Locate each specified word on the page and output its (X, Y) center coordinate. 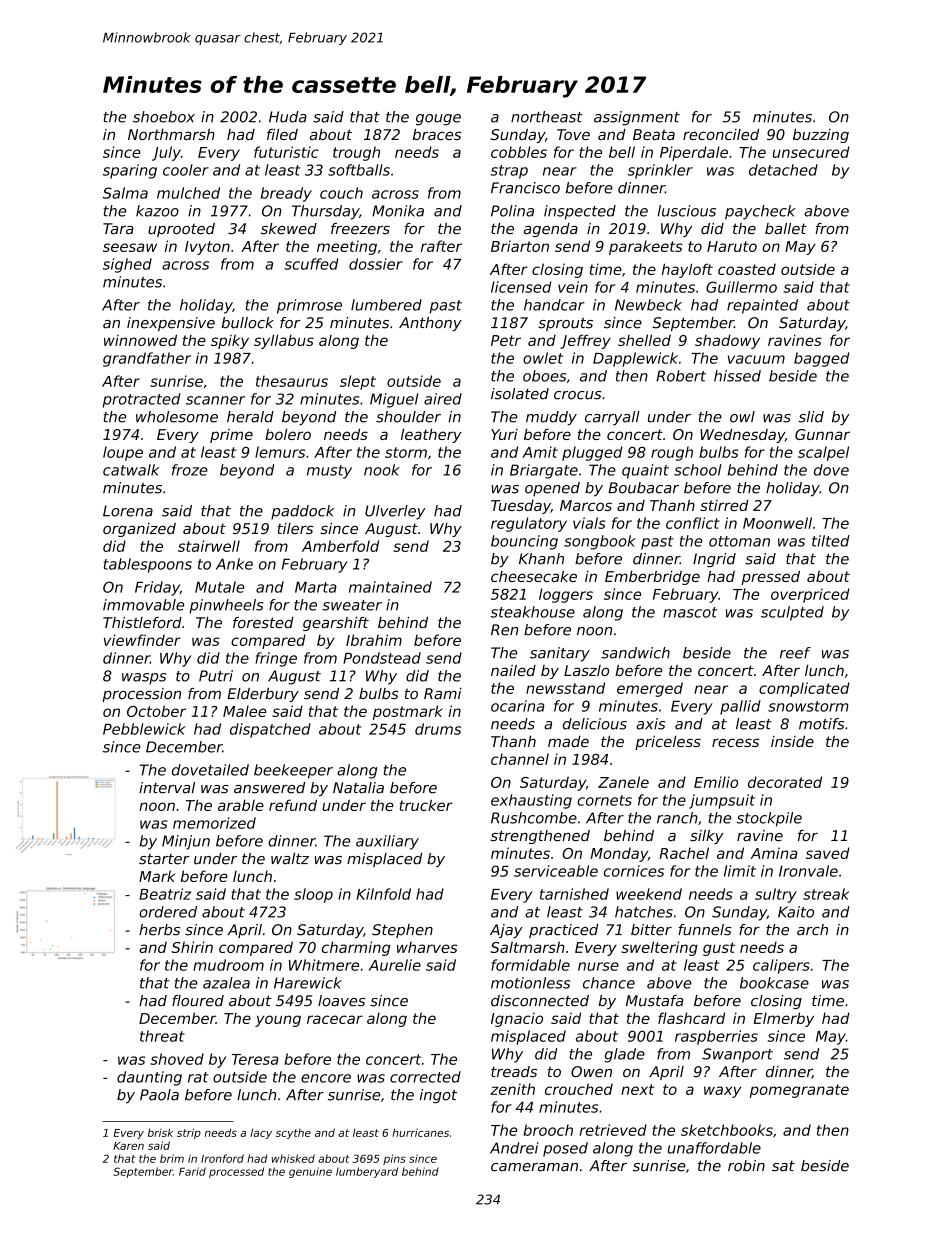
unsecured (811, 152)
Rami (443, 693)
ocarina (517, 706)
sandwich (636, 653)
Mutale (220, 587)
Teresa (255, 1059)
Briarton (520, 246)
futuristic (286, 152)
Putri (216, 676)
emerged (650, 689)
